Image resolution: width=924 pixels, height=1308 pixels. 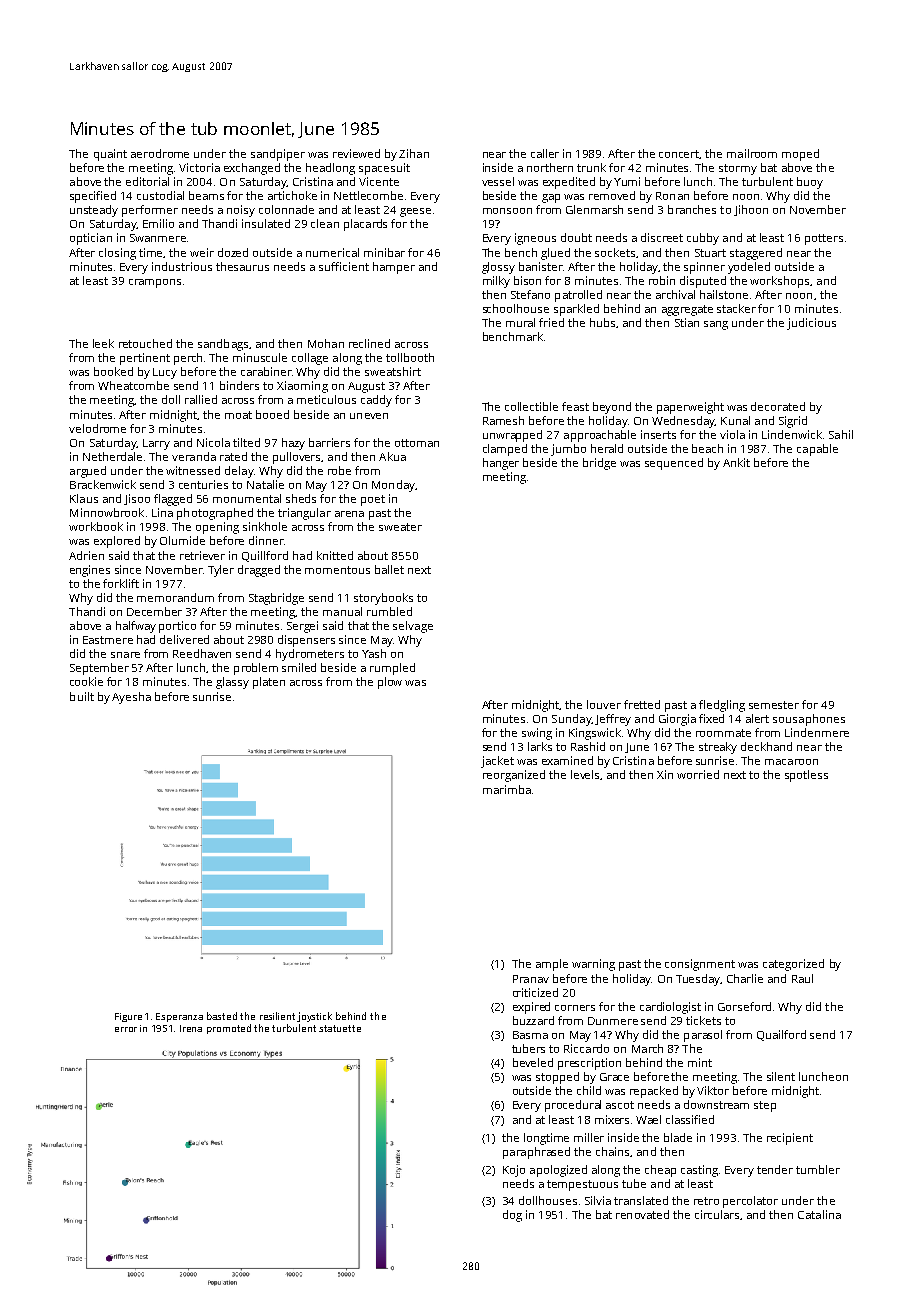 I want to click on blade, so click(x=678, y=1137).
